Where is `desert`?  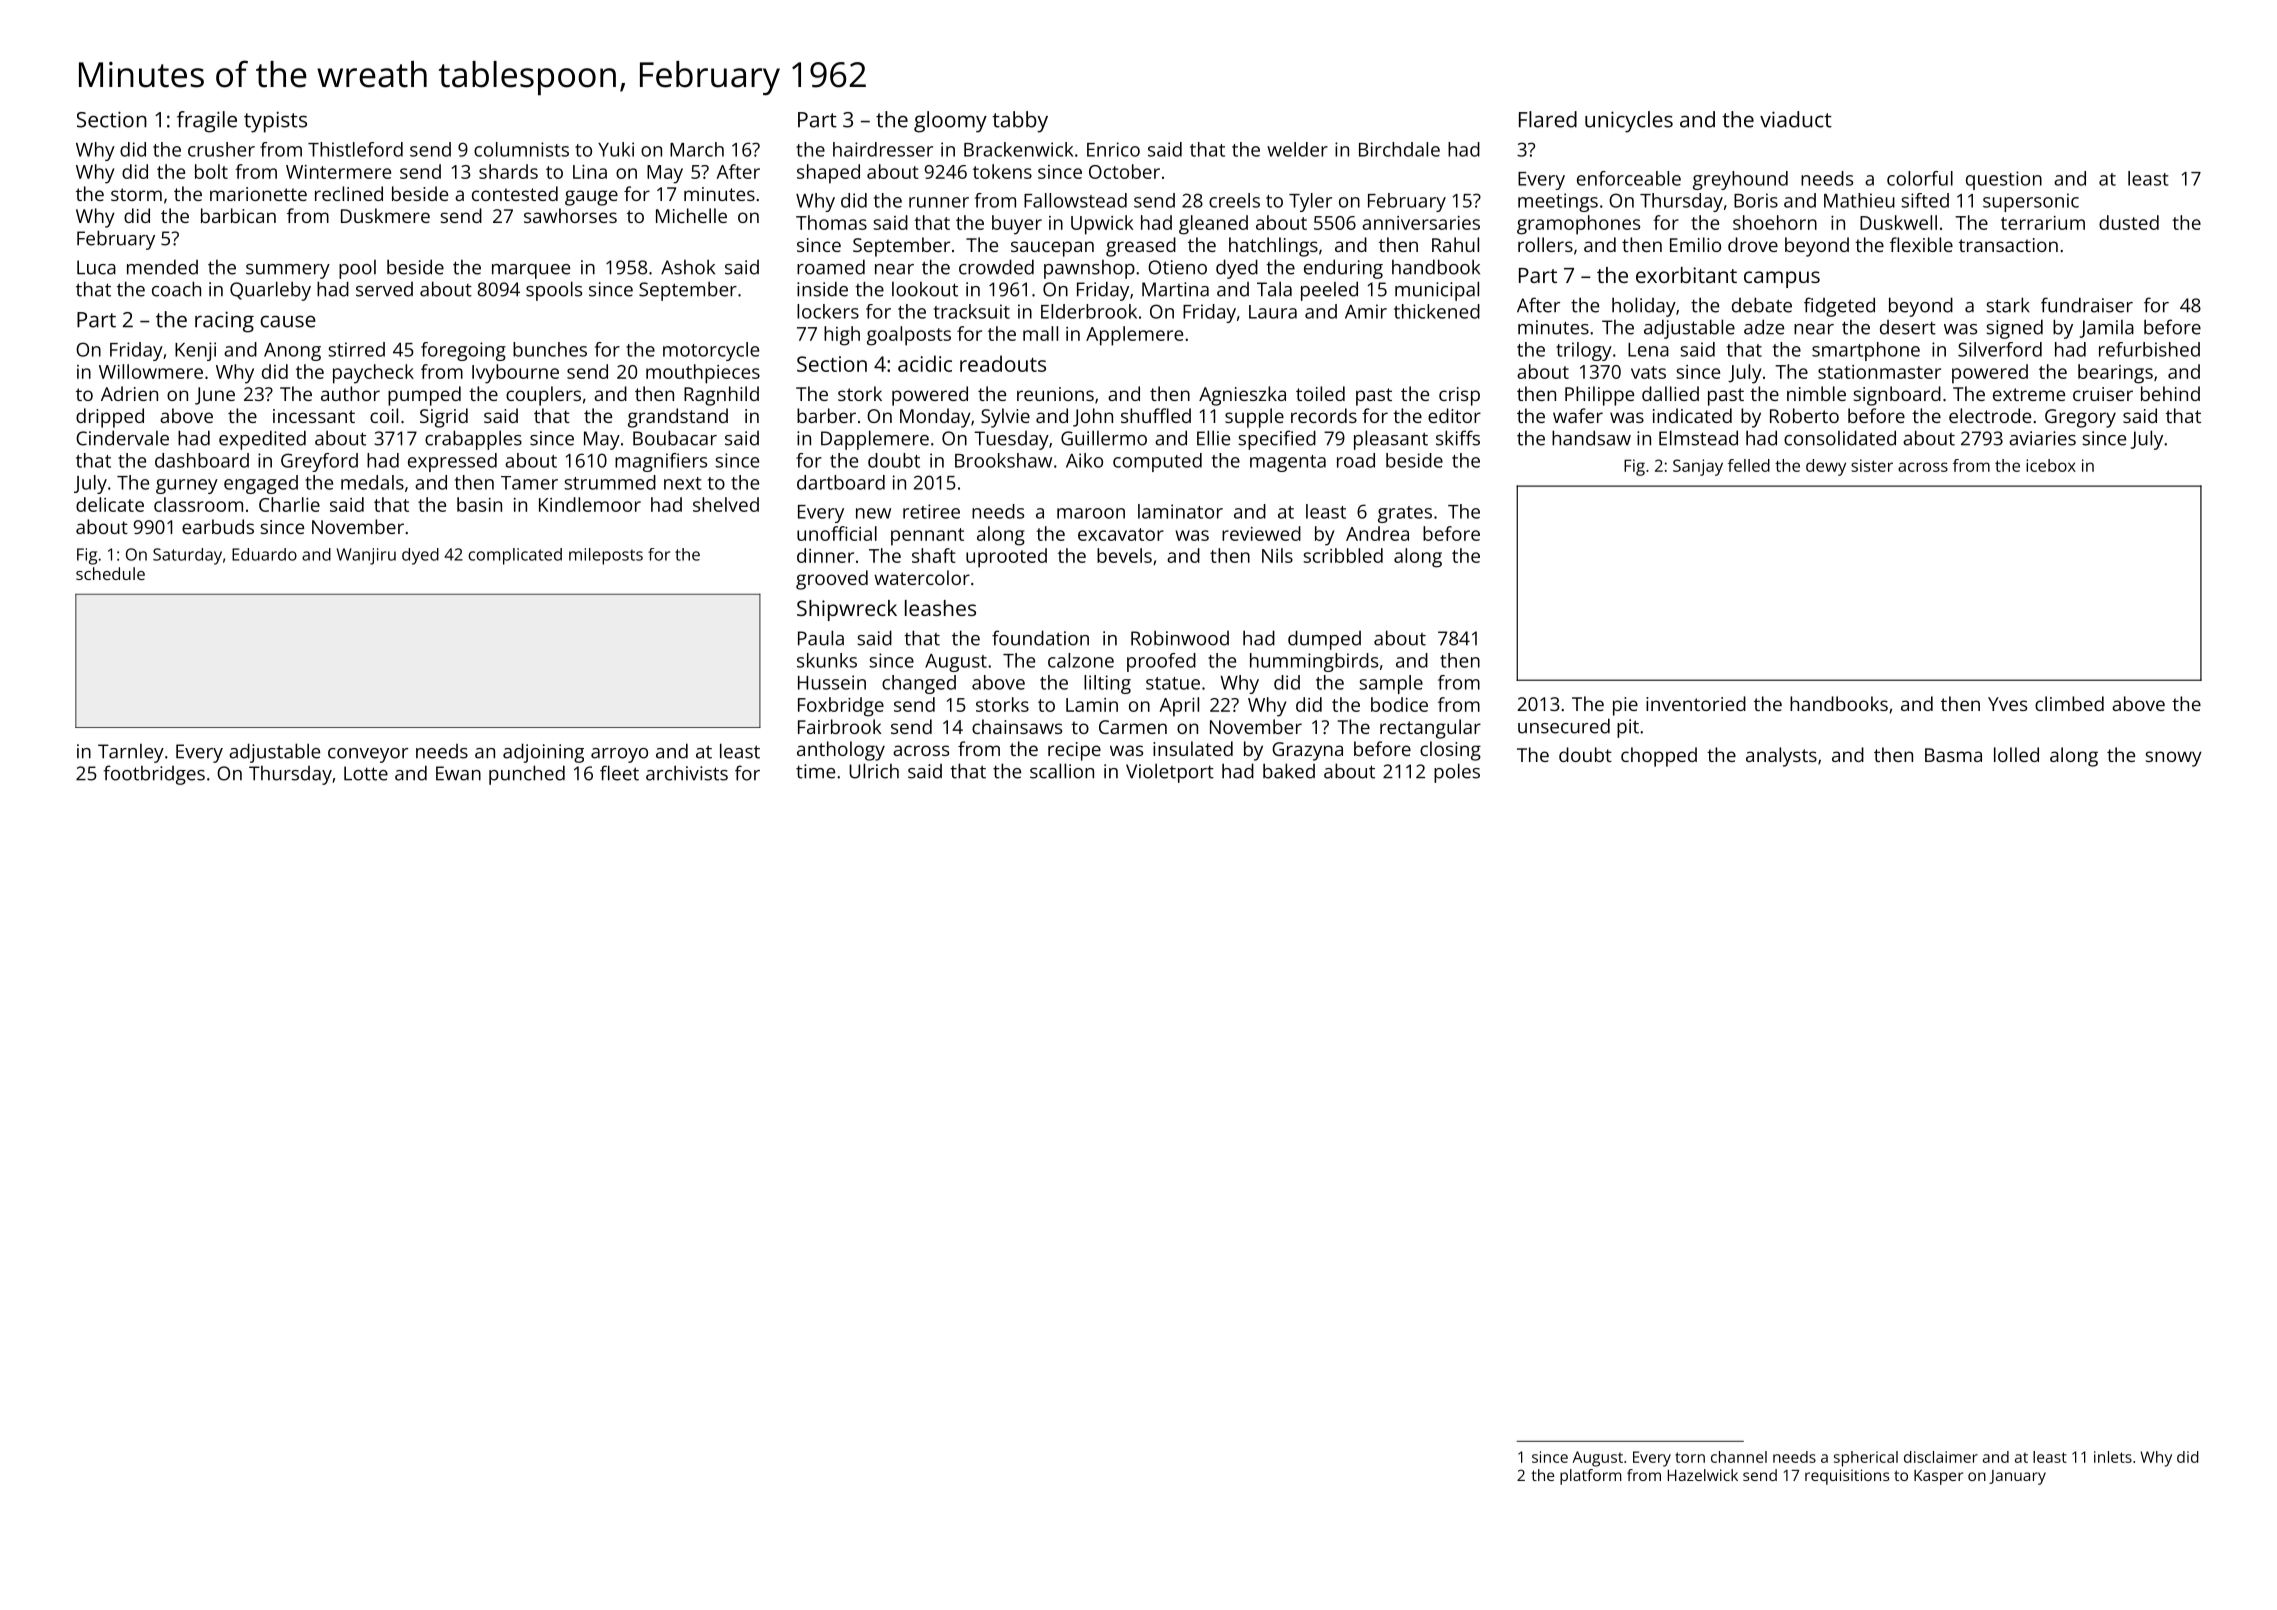
desert is located at coordinates (1908, 327).
